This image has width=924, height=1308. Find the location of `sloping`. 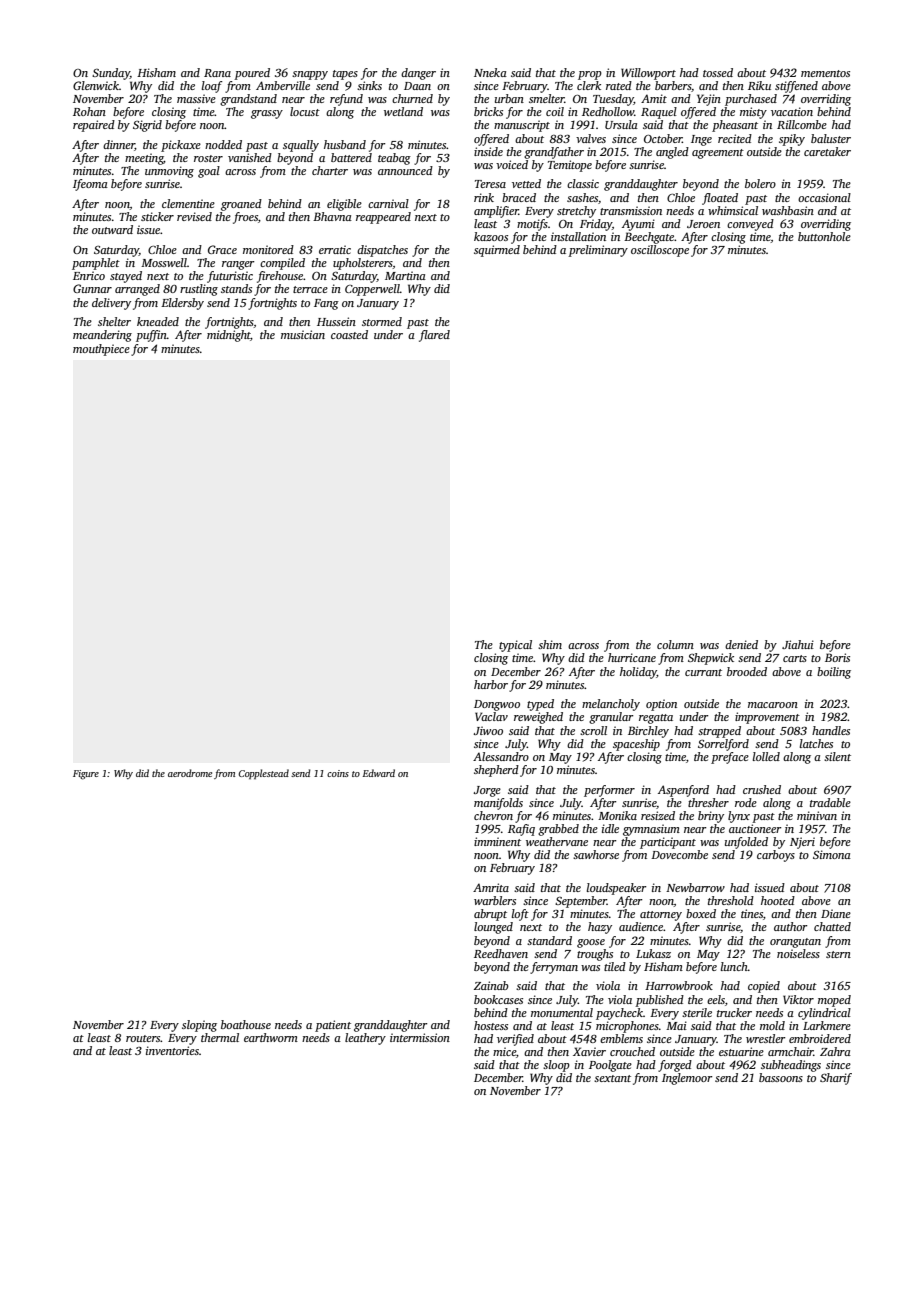

sloping is located at coordinates (199, 1026).
